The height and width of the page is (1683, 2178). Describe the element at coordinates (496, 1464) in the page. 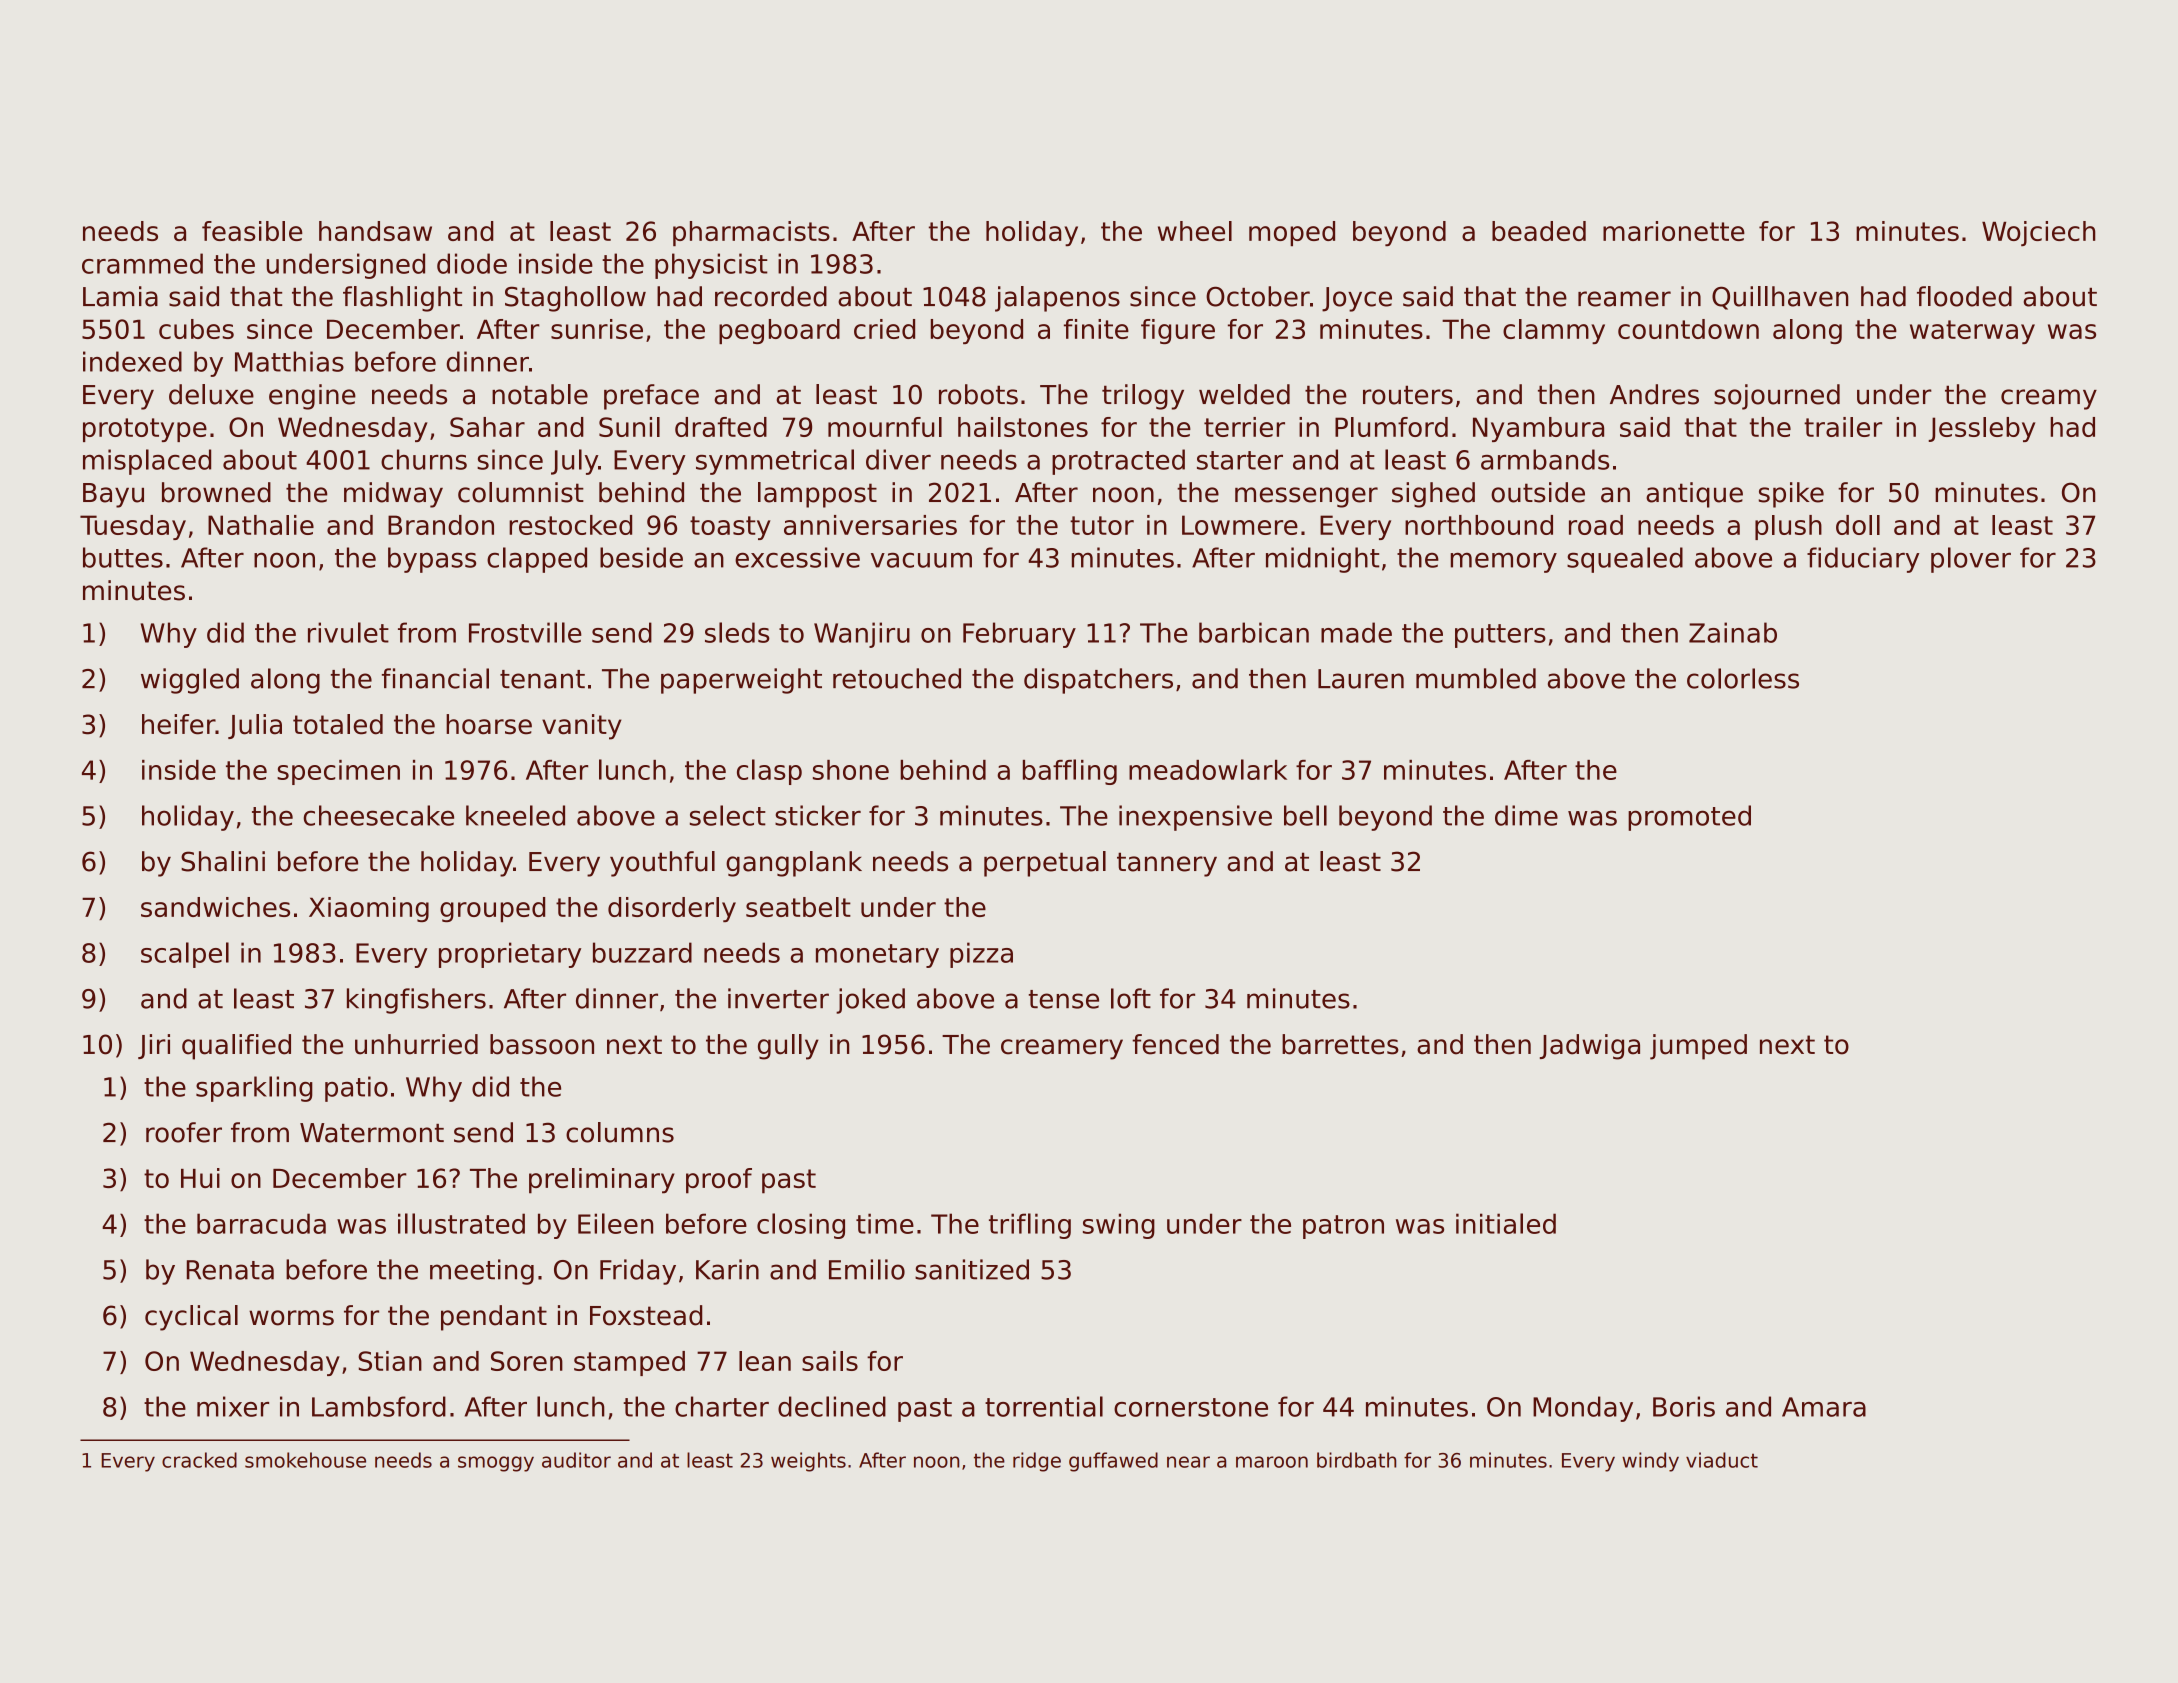

I see `smoggy` at that location.
